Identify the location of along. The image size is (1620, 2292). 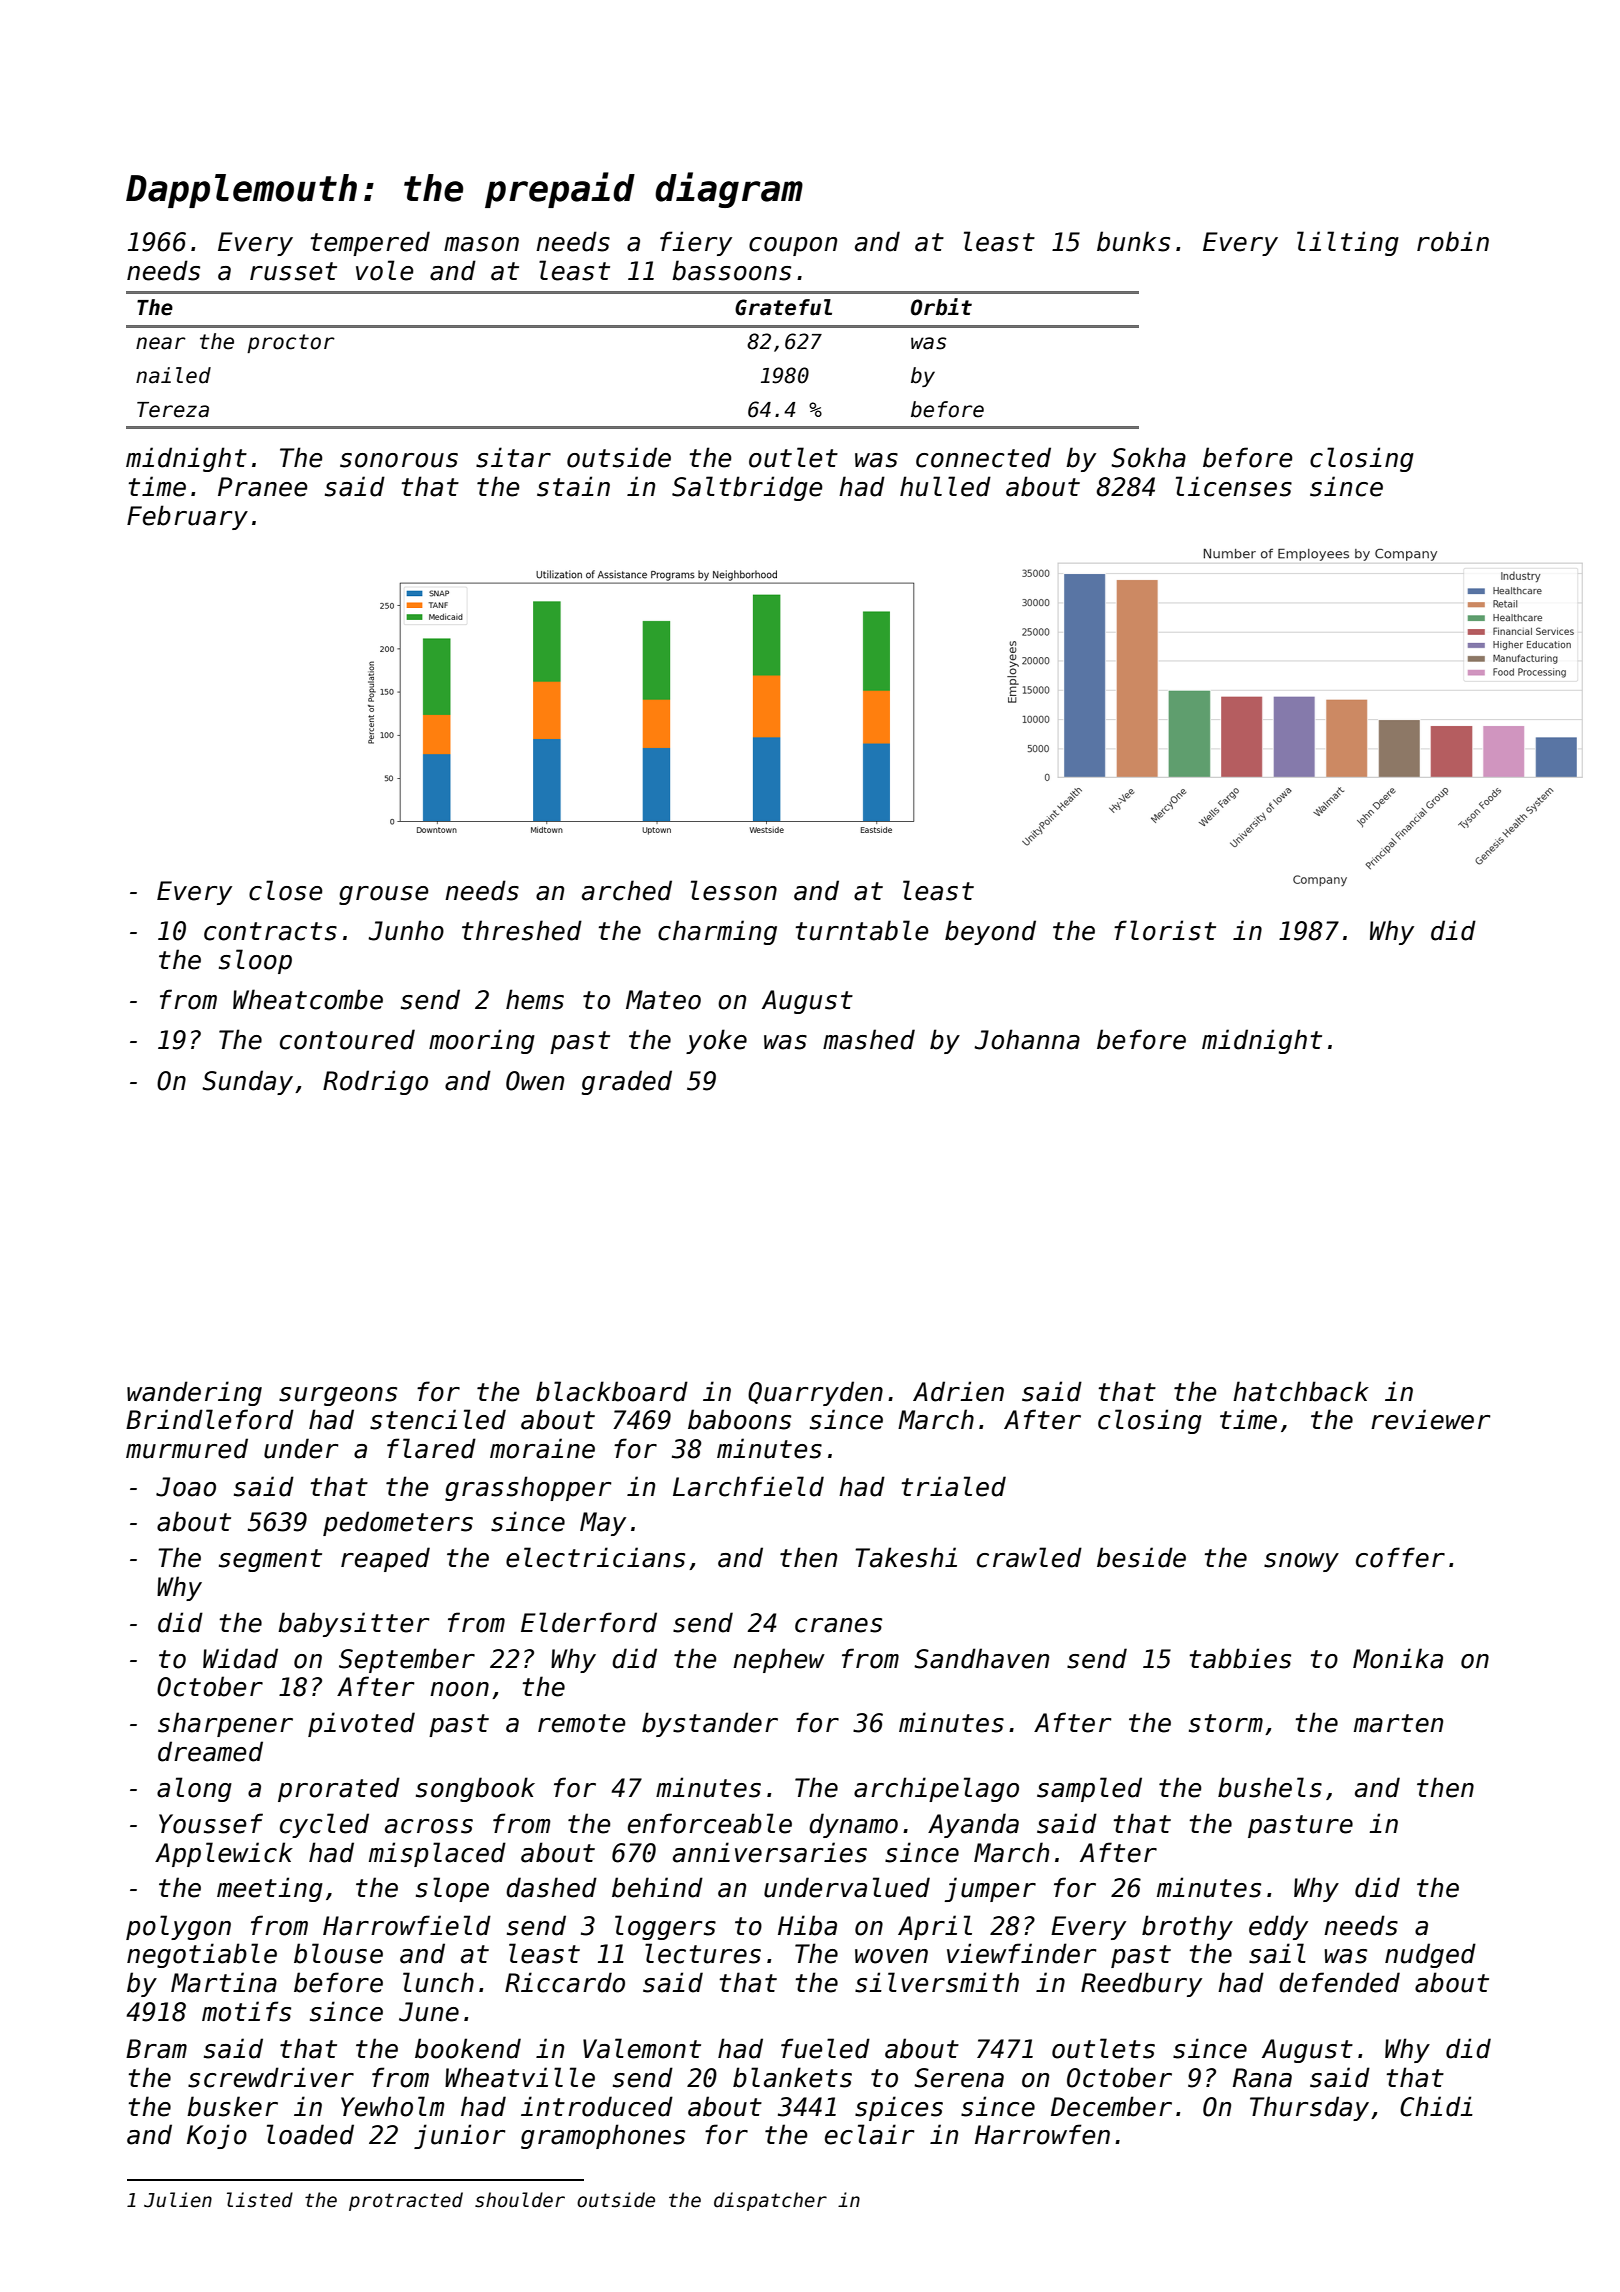
(194, 1789).
